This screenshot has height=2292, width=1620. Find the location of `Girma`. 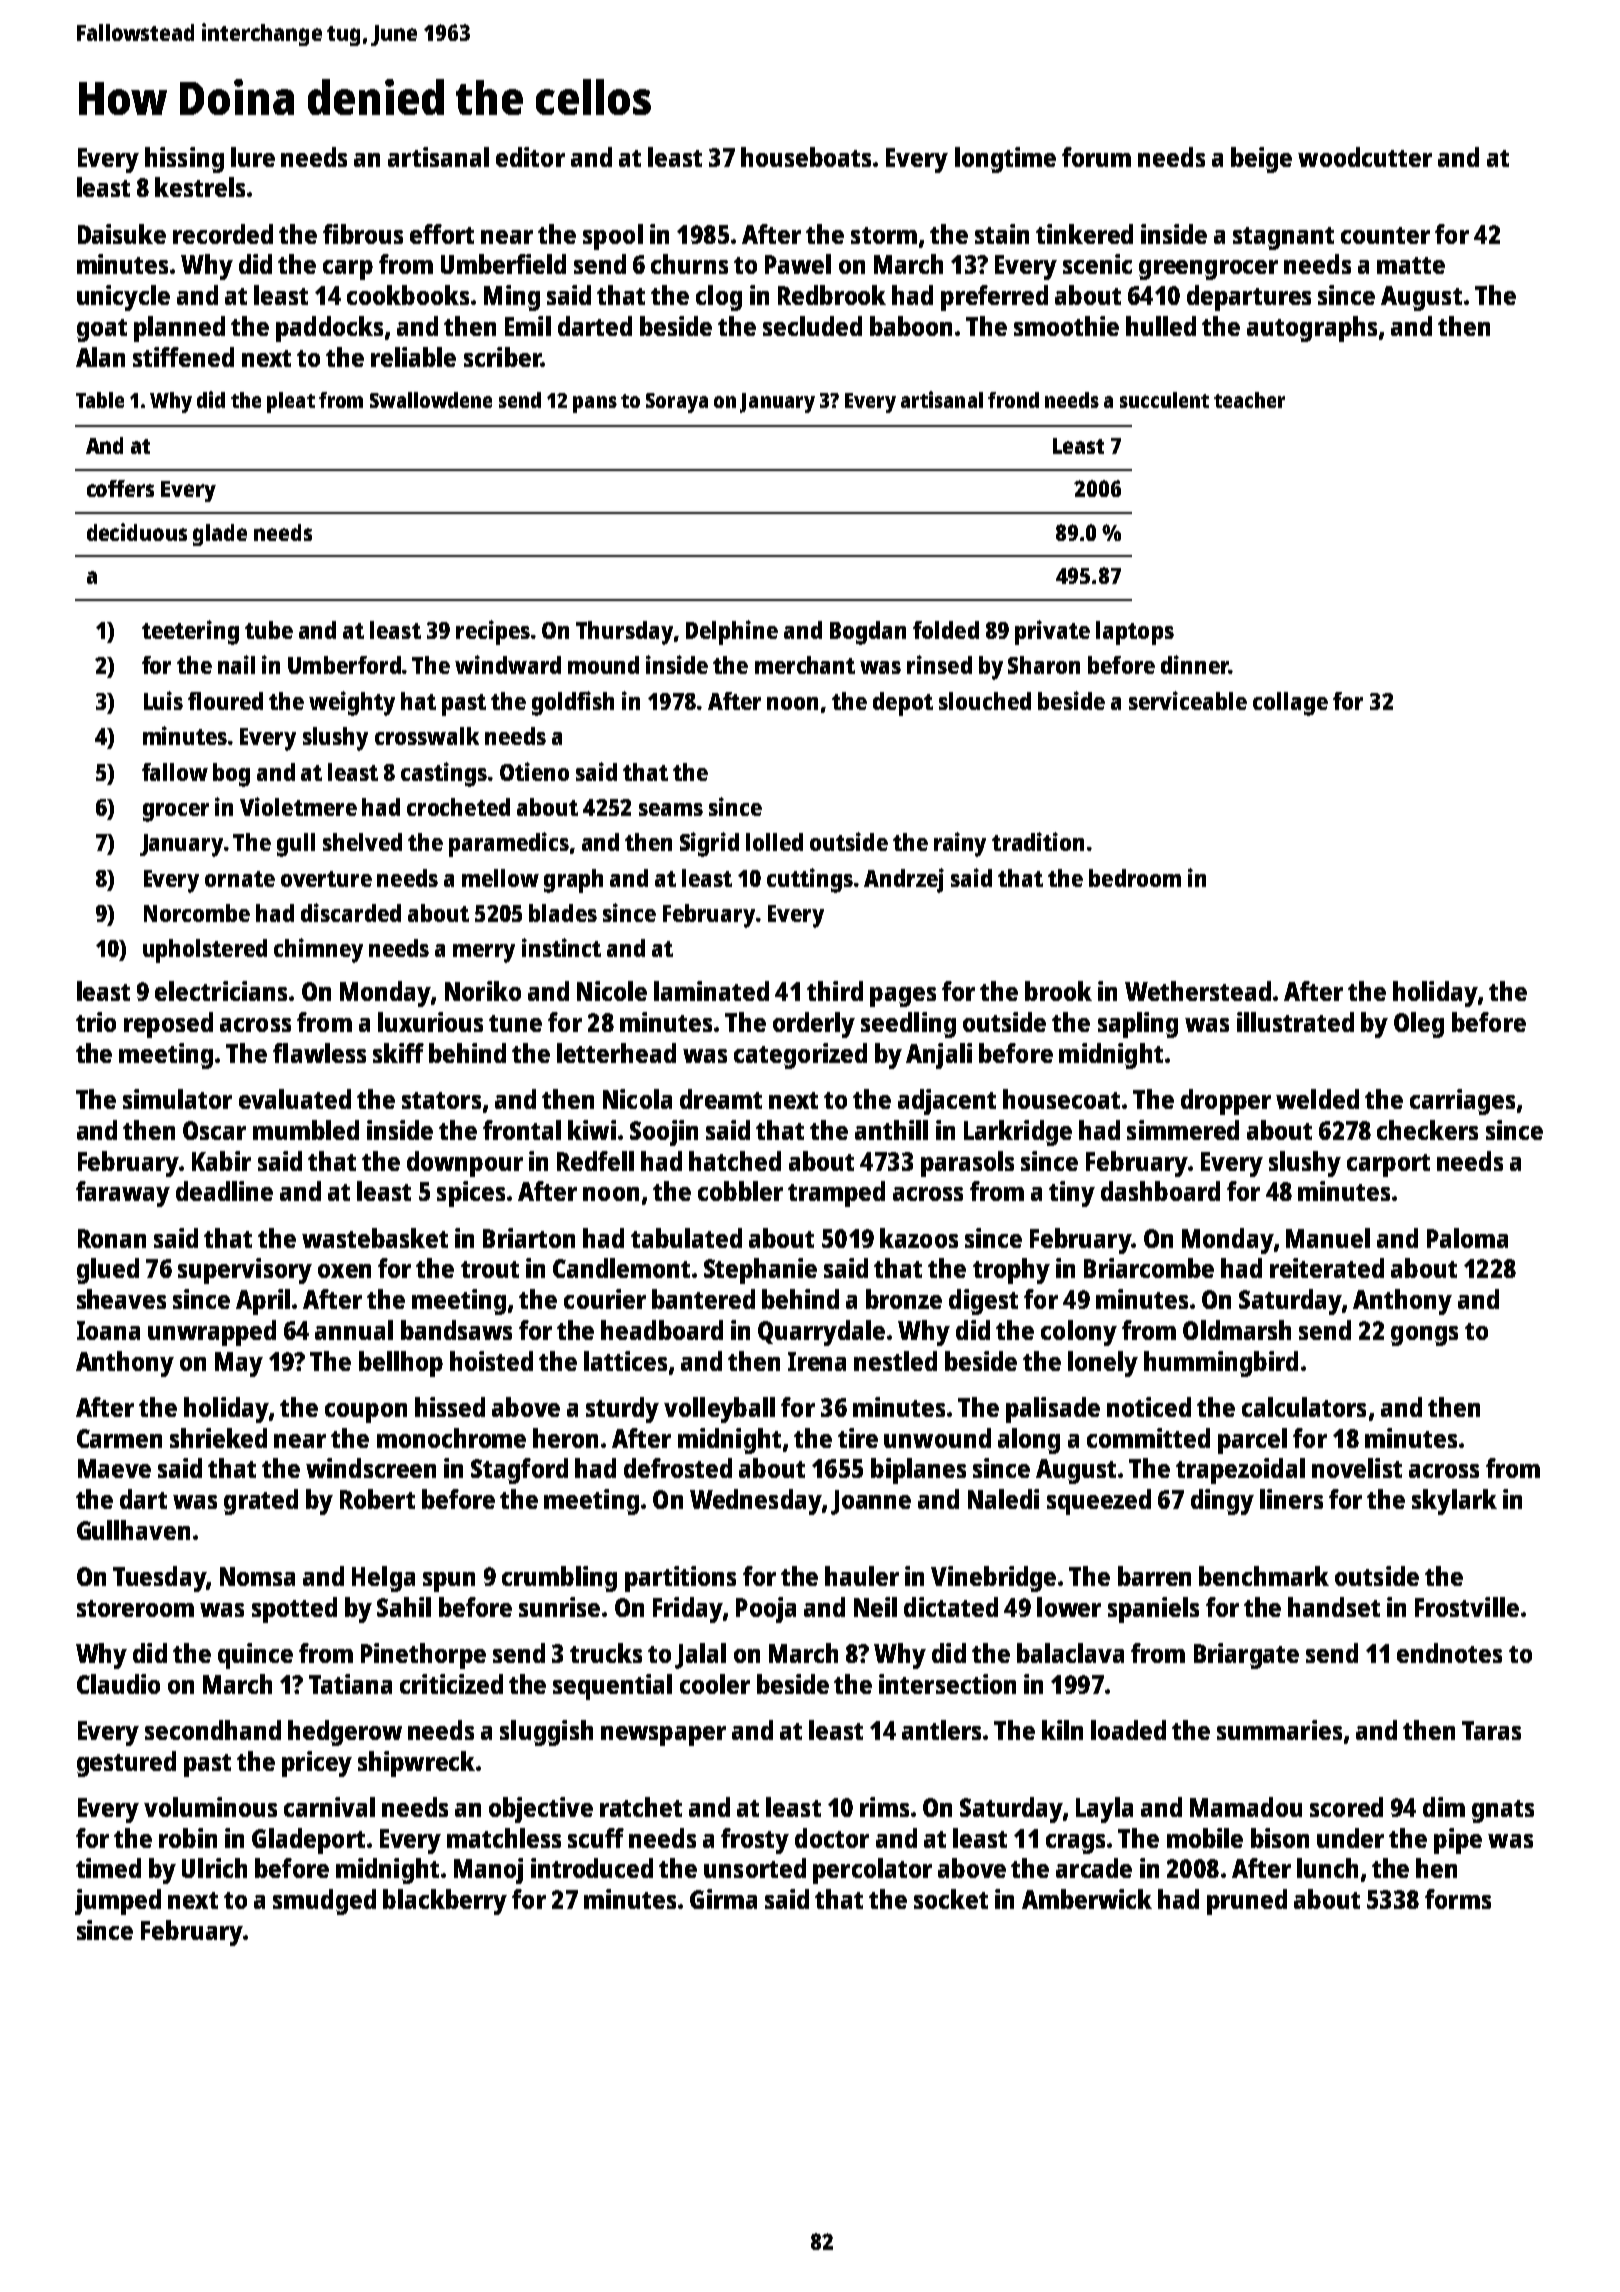

Girma is located at coordinates (723, 1899).
